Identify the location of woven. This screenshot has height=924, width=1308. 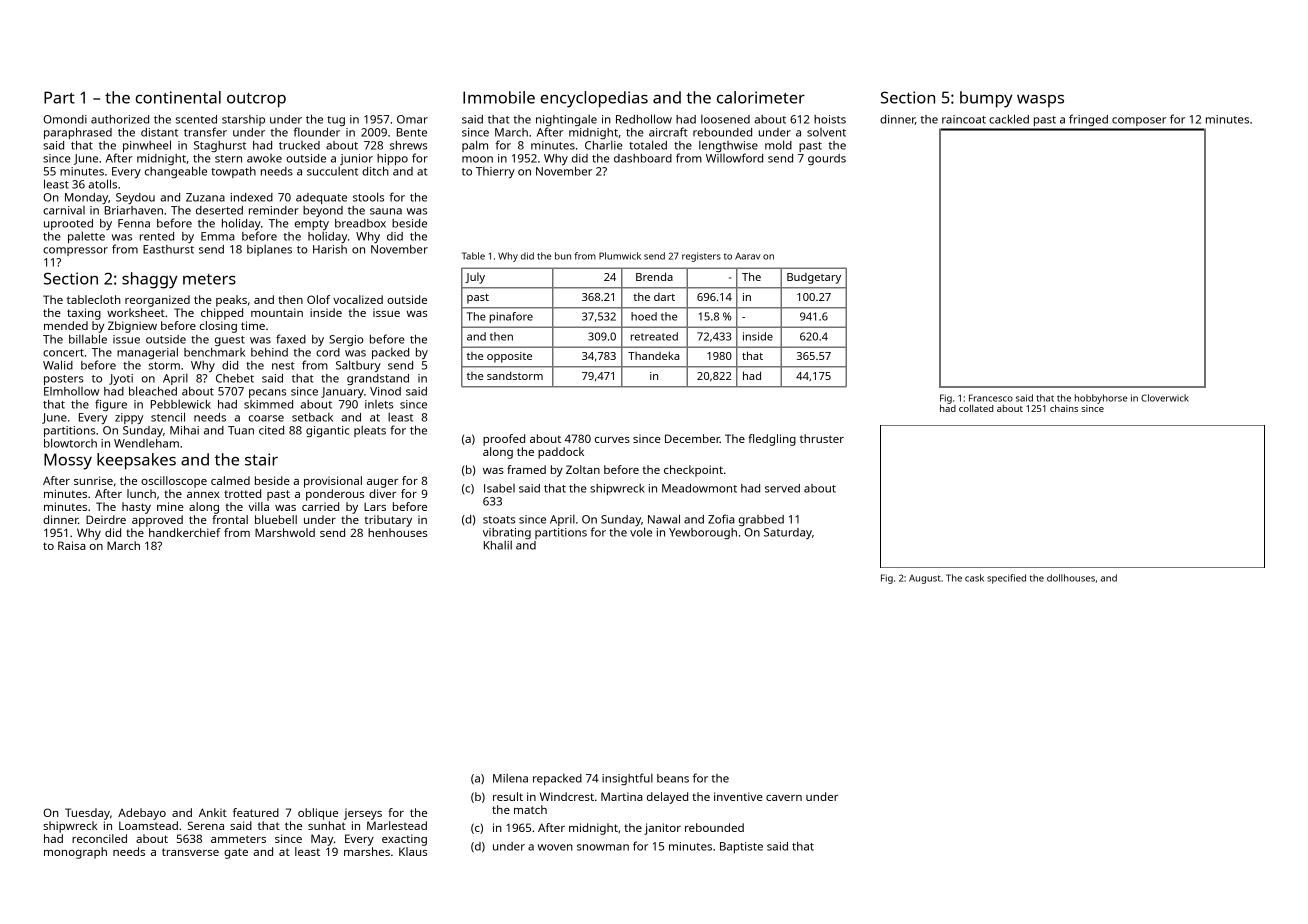
(555, 847).
